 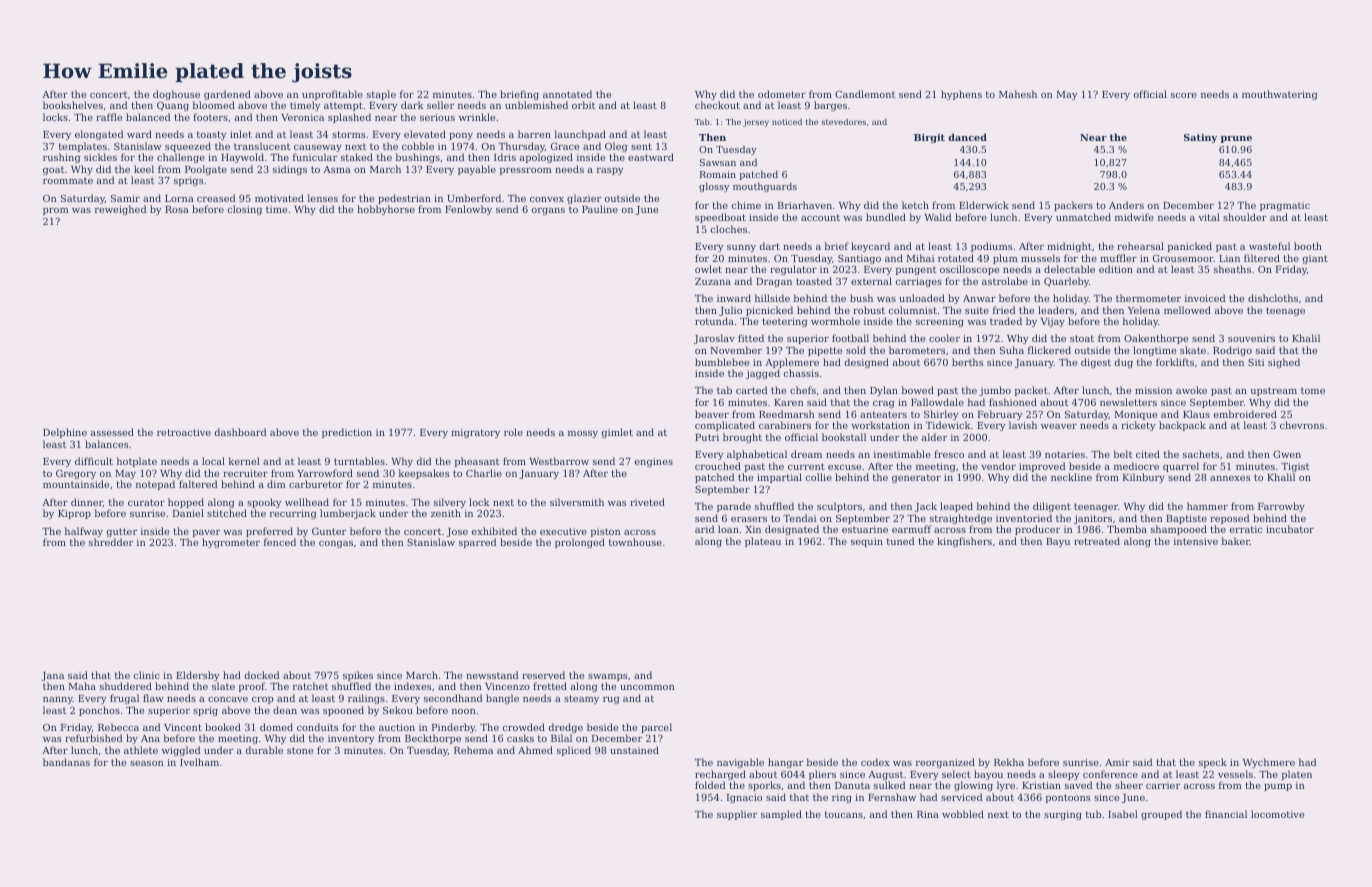 I want to click on domed, so click(x=276, y=727).
